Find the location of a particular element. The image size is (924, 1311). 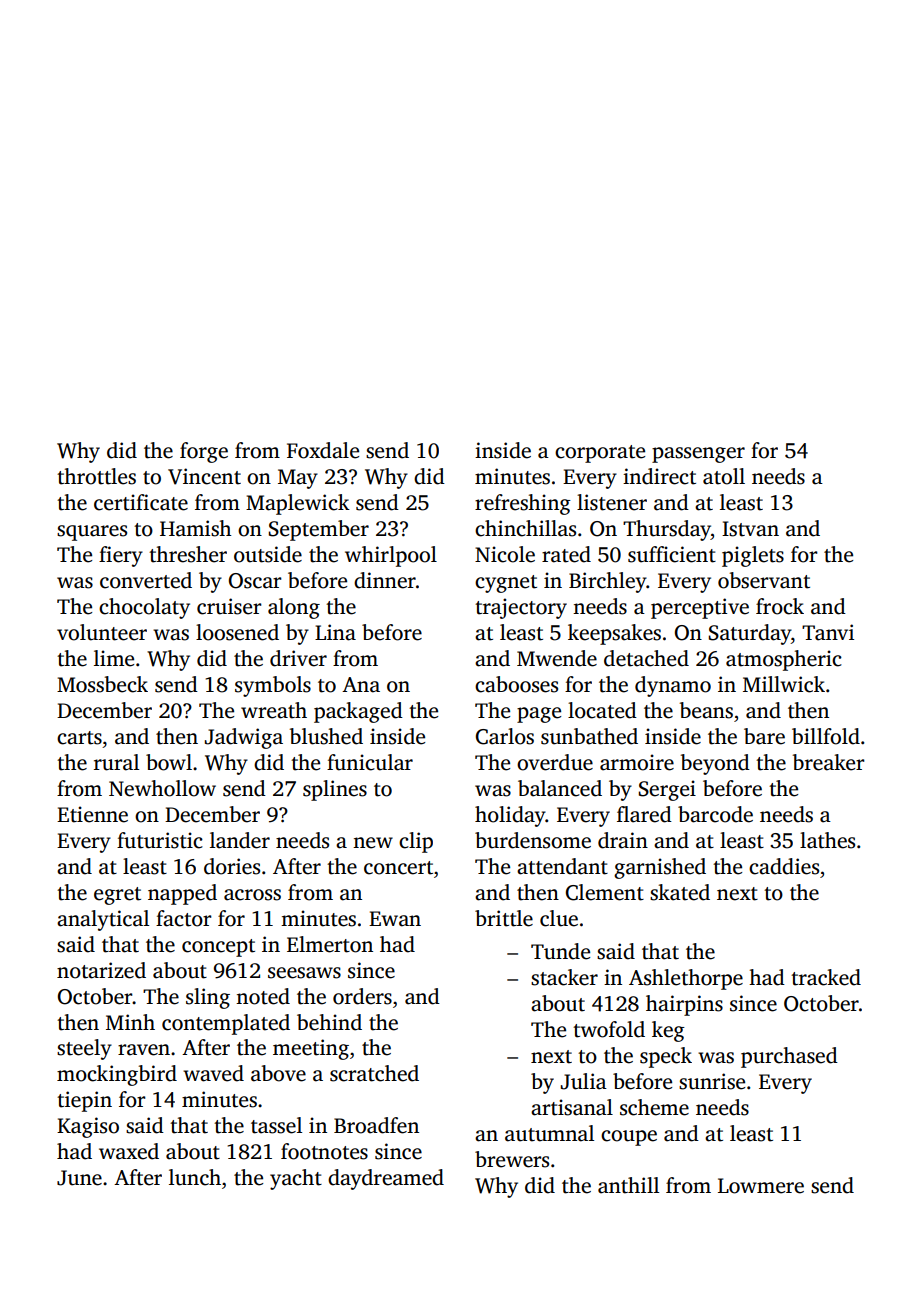

Istvan is located at coordinates (750, 529).
